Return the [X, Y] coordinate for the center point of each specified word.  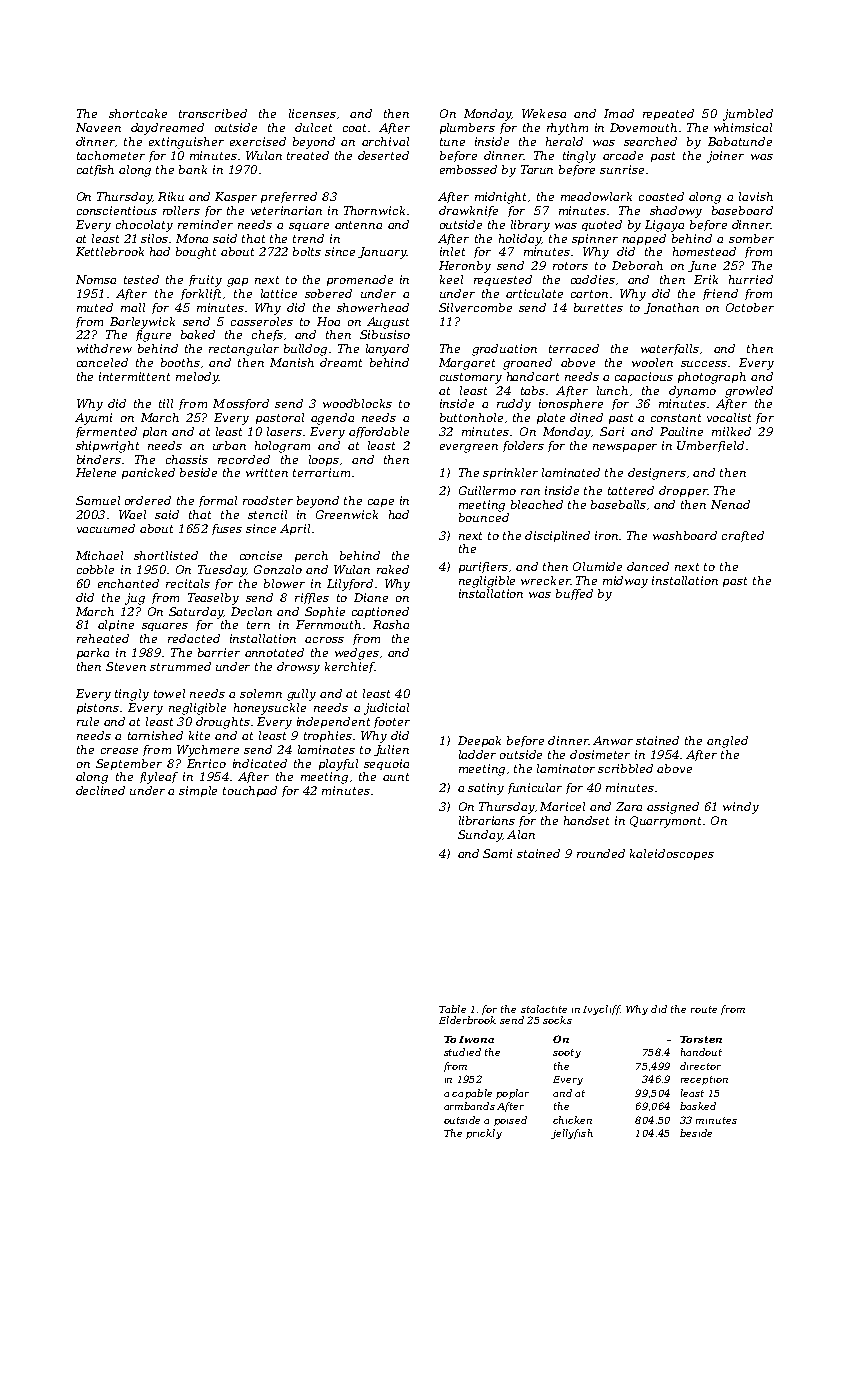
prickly [484, 1134]
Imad [619, 113]
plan [155, 432]
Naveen [98, 127]
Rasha [391, 624]
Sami [497, 853]
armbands [469, 1106]
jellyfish [572, 1134]
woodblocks [357, 403]
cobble [95, 569]
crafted [743, 536]
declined [100, 790]
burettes [598, 307]
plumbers [467, 128]
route [704, 1009]
